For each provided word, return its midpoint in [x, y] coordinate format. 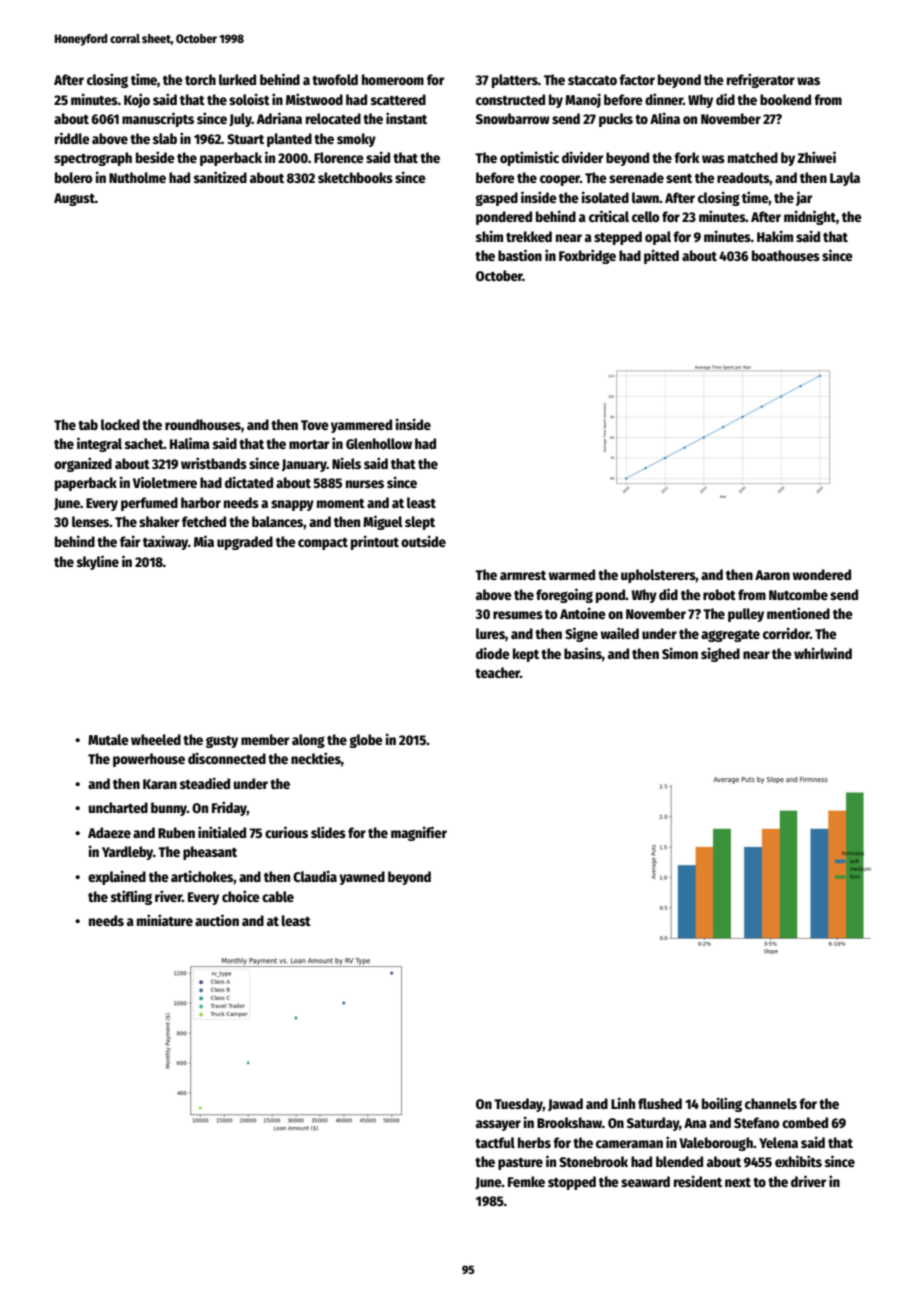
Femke [526, 1181]
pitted [661, 256]
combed [805, 1122]
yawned [362, 878]
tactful [495, 1142]
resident [698, 1181]
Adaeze [109, 832]
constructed [510, 99]
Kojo [137, 100]
